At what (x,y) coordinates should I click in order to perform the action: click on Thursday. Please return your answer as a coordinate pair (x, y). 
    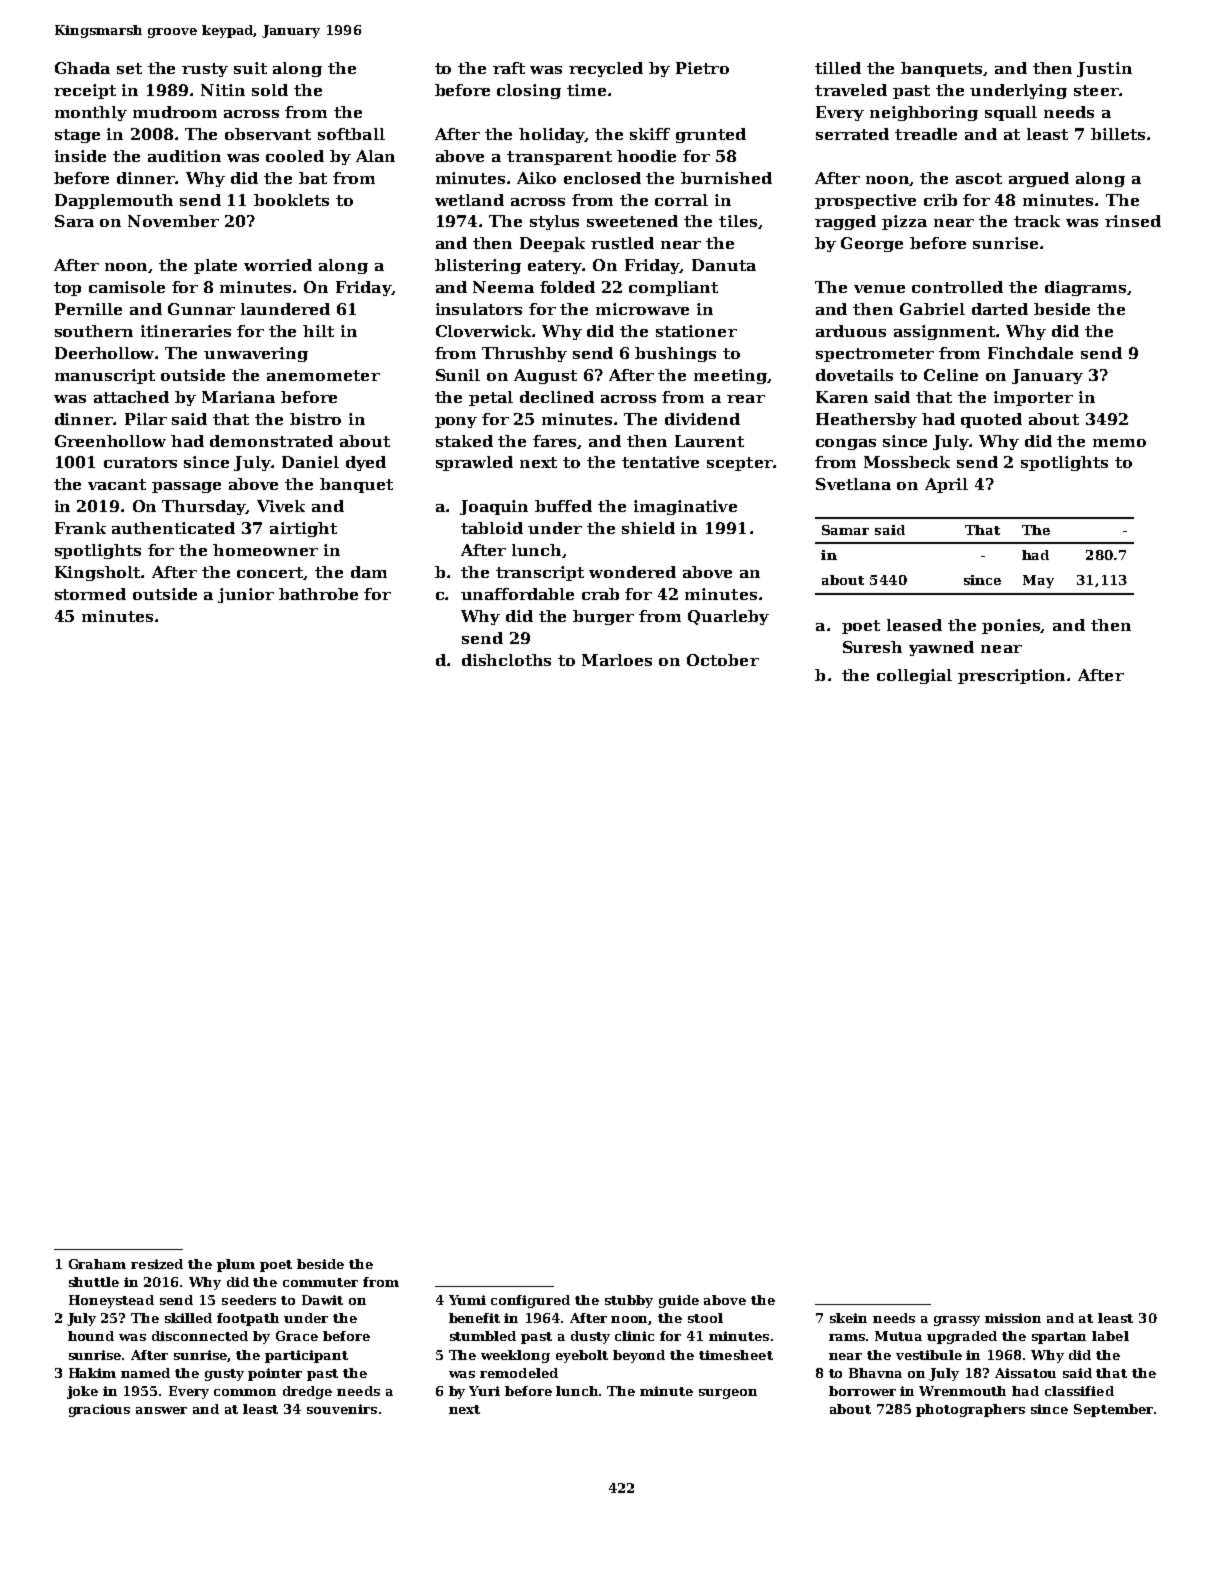
    Looking at the image, I should click on (204, 507).
